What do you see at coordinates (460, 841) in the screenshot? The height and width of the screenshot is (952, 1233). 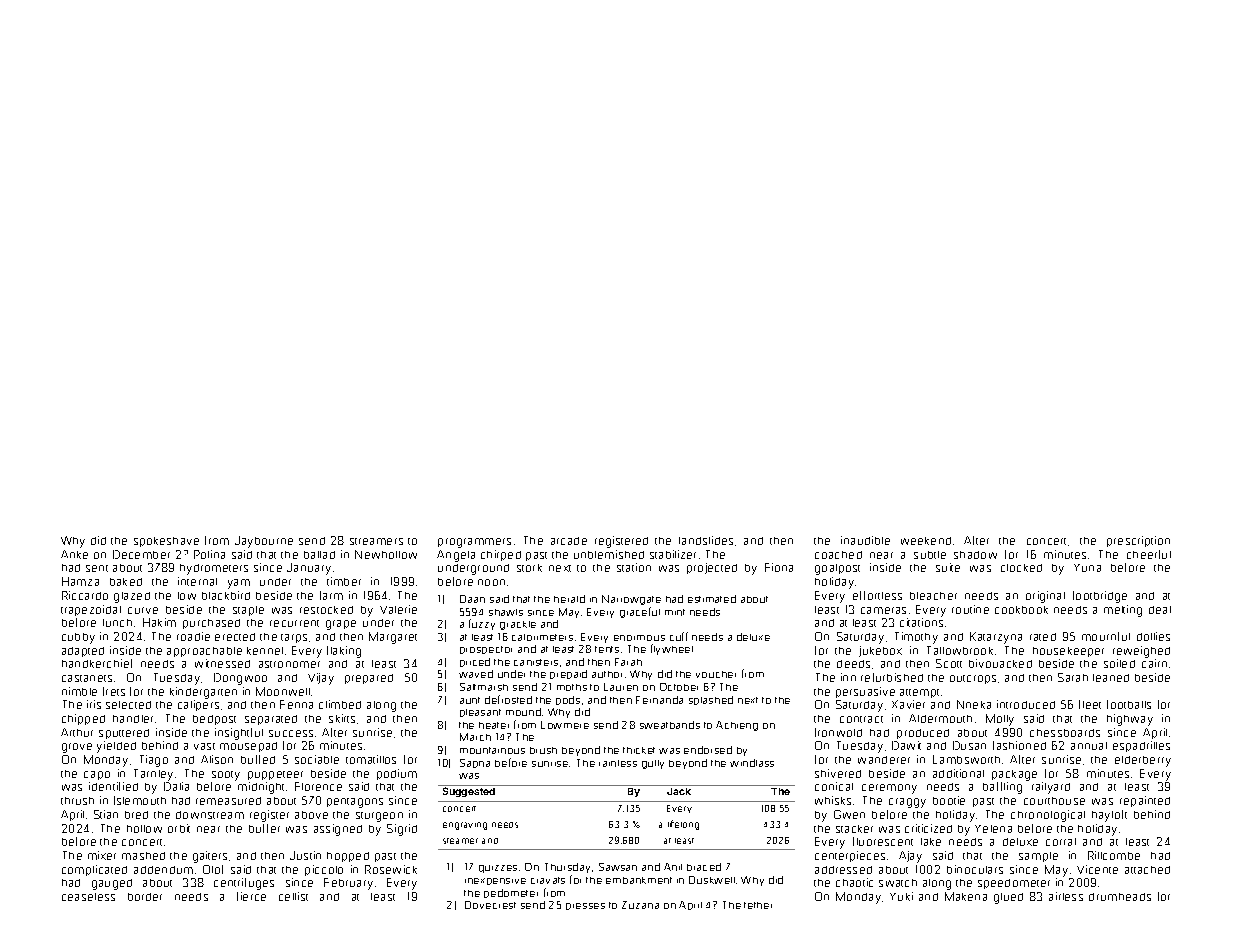 I see `steamer` at bounding box center [460, 841].
